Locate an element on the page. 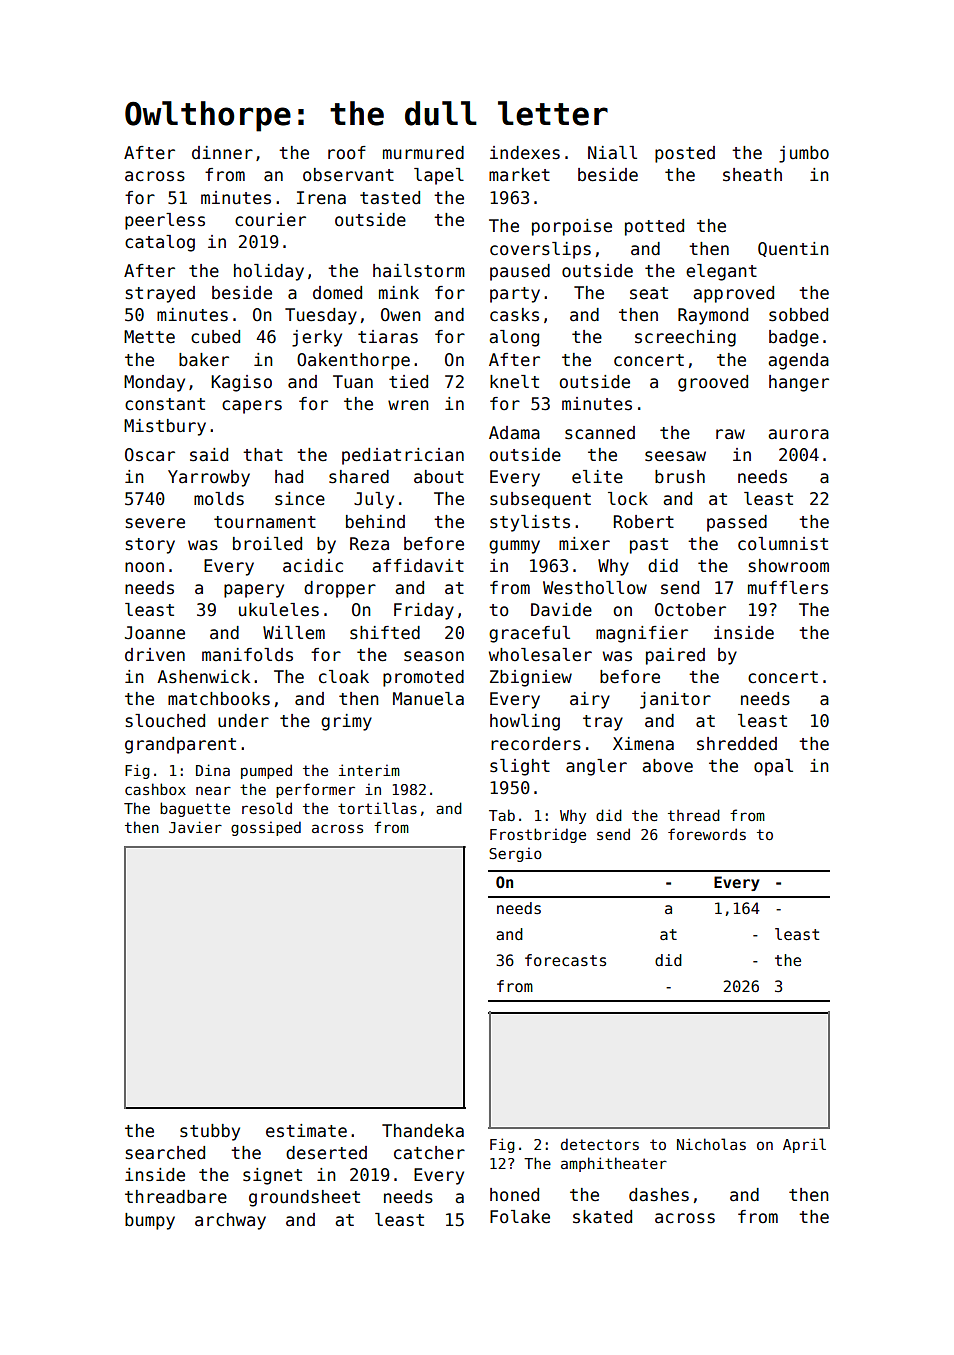  hailstorm is located at coordinates (419, 271).
